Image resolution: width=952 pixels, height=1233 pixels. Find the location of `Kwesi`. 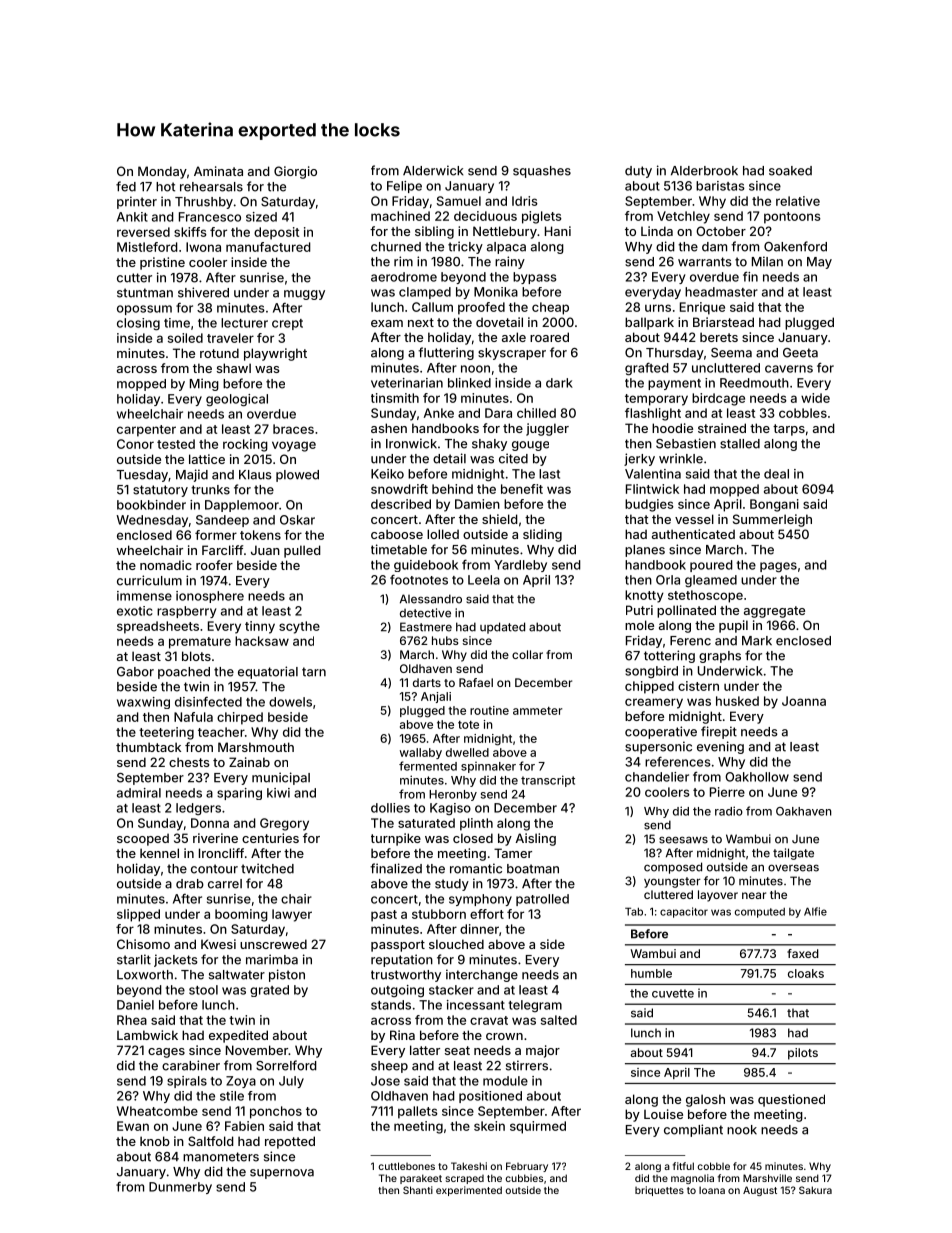

Kwesi is located at coordinates (218, 944).
